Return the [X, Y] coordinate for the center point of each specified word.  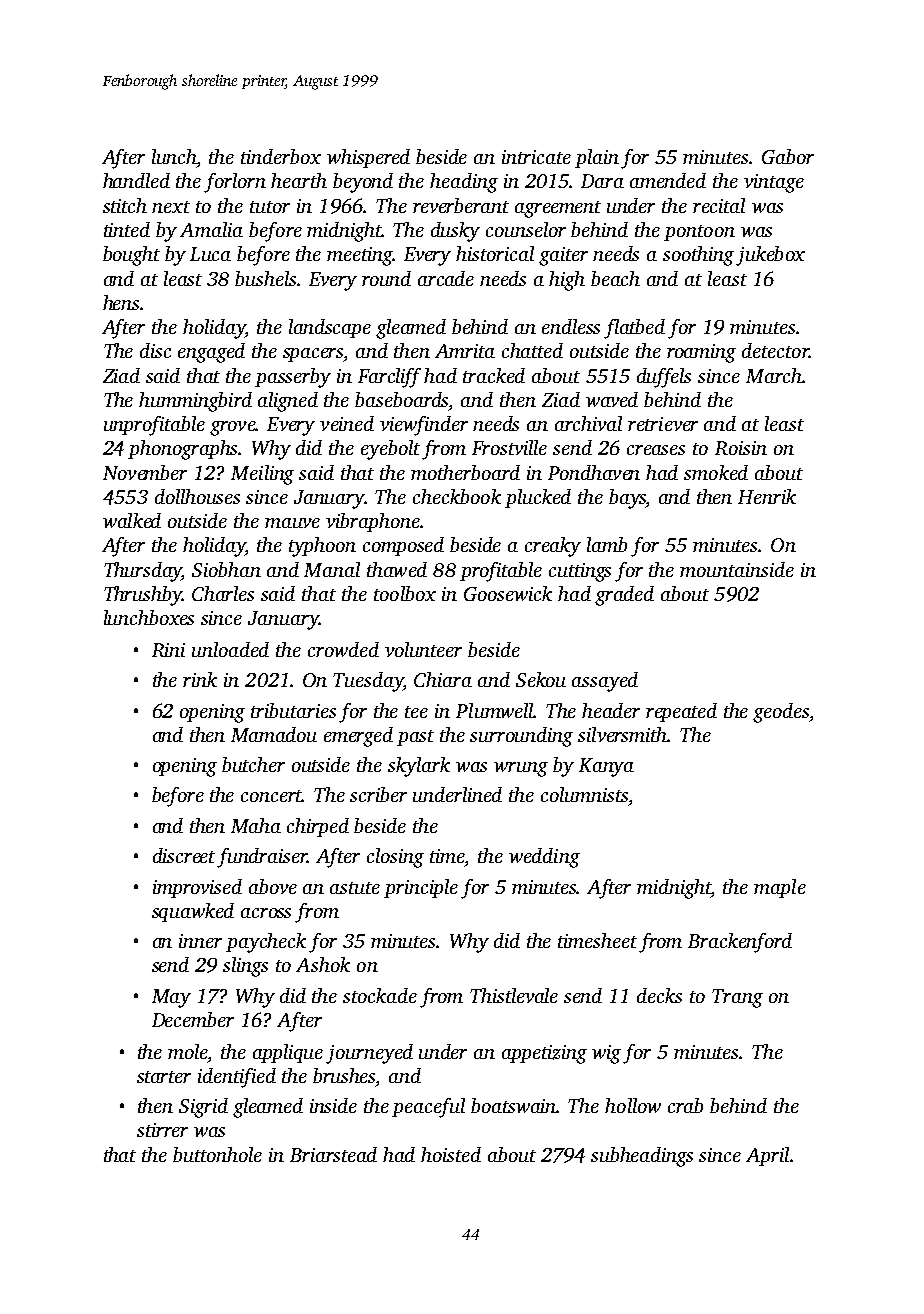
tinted [127, 229]
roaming [701, 353]
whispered [368, 158]
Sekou [541, 679]
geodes [781, 713]
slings [245, 967]
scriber [378, 794]
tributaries [293, 710]
